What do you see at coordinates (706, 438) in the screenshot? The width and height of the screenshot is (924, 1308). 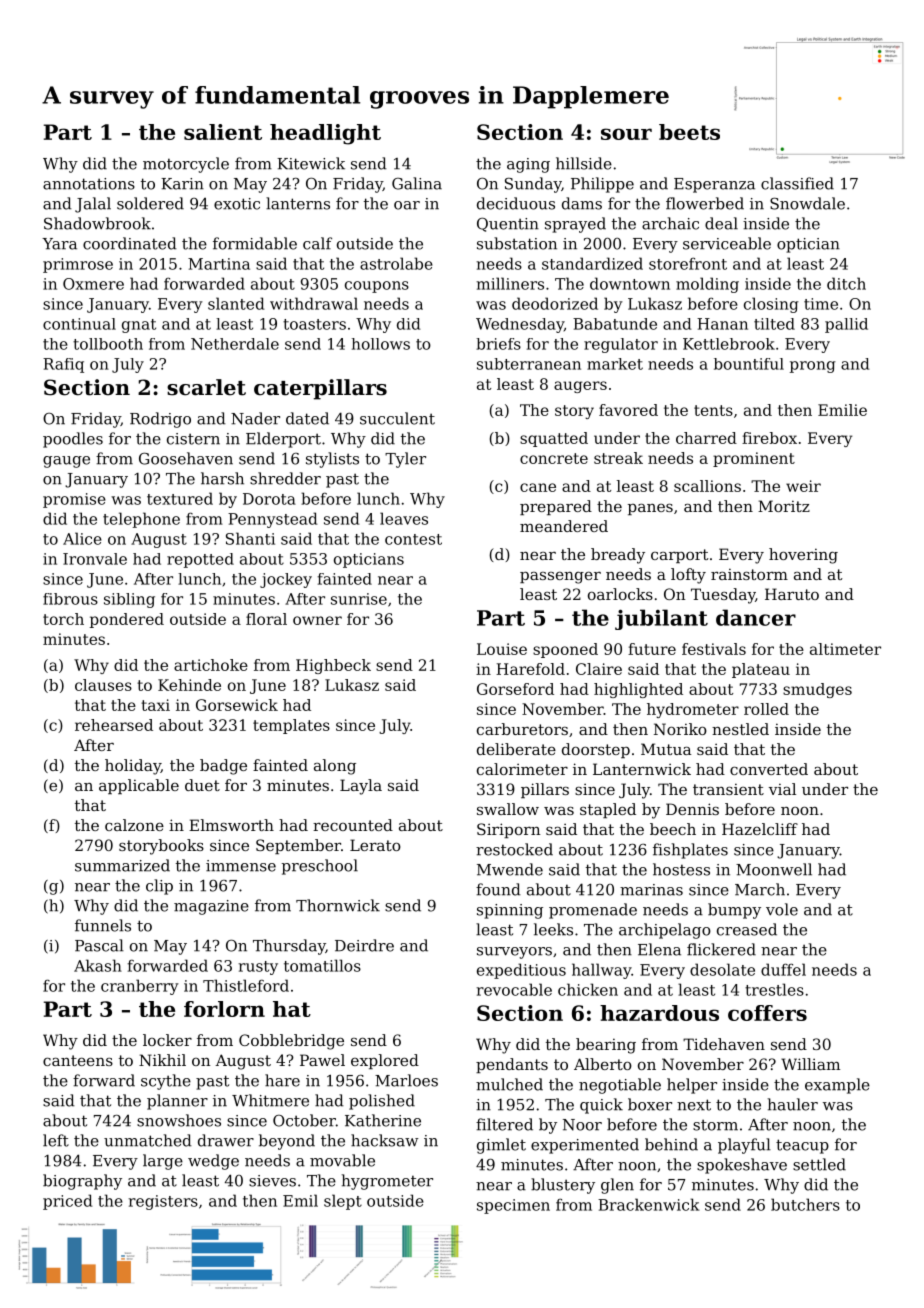 I see `charred` at bounding box center [706, 438].
